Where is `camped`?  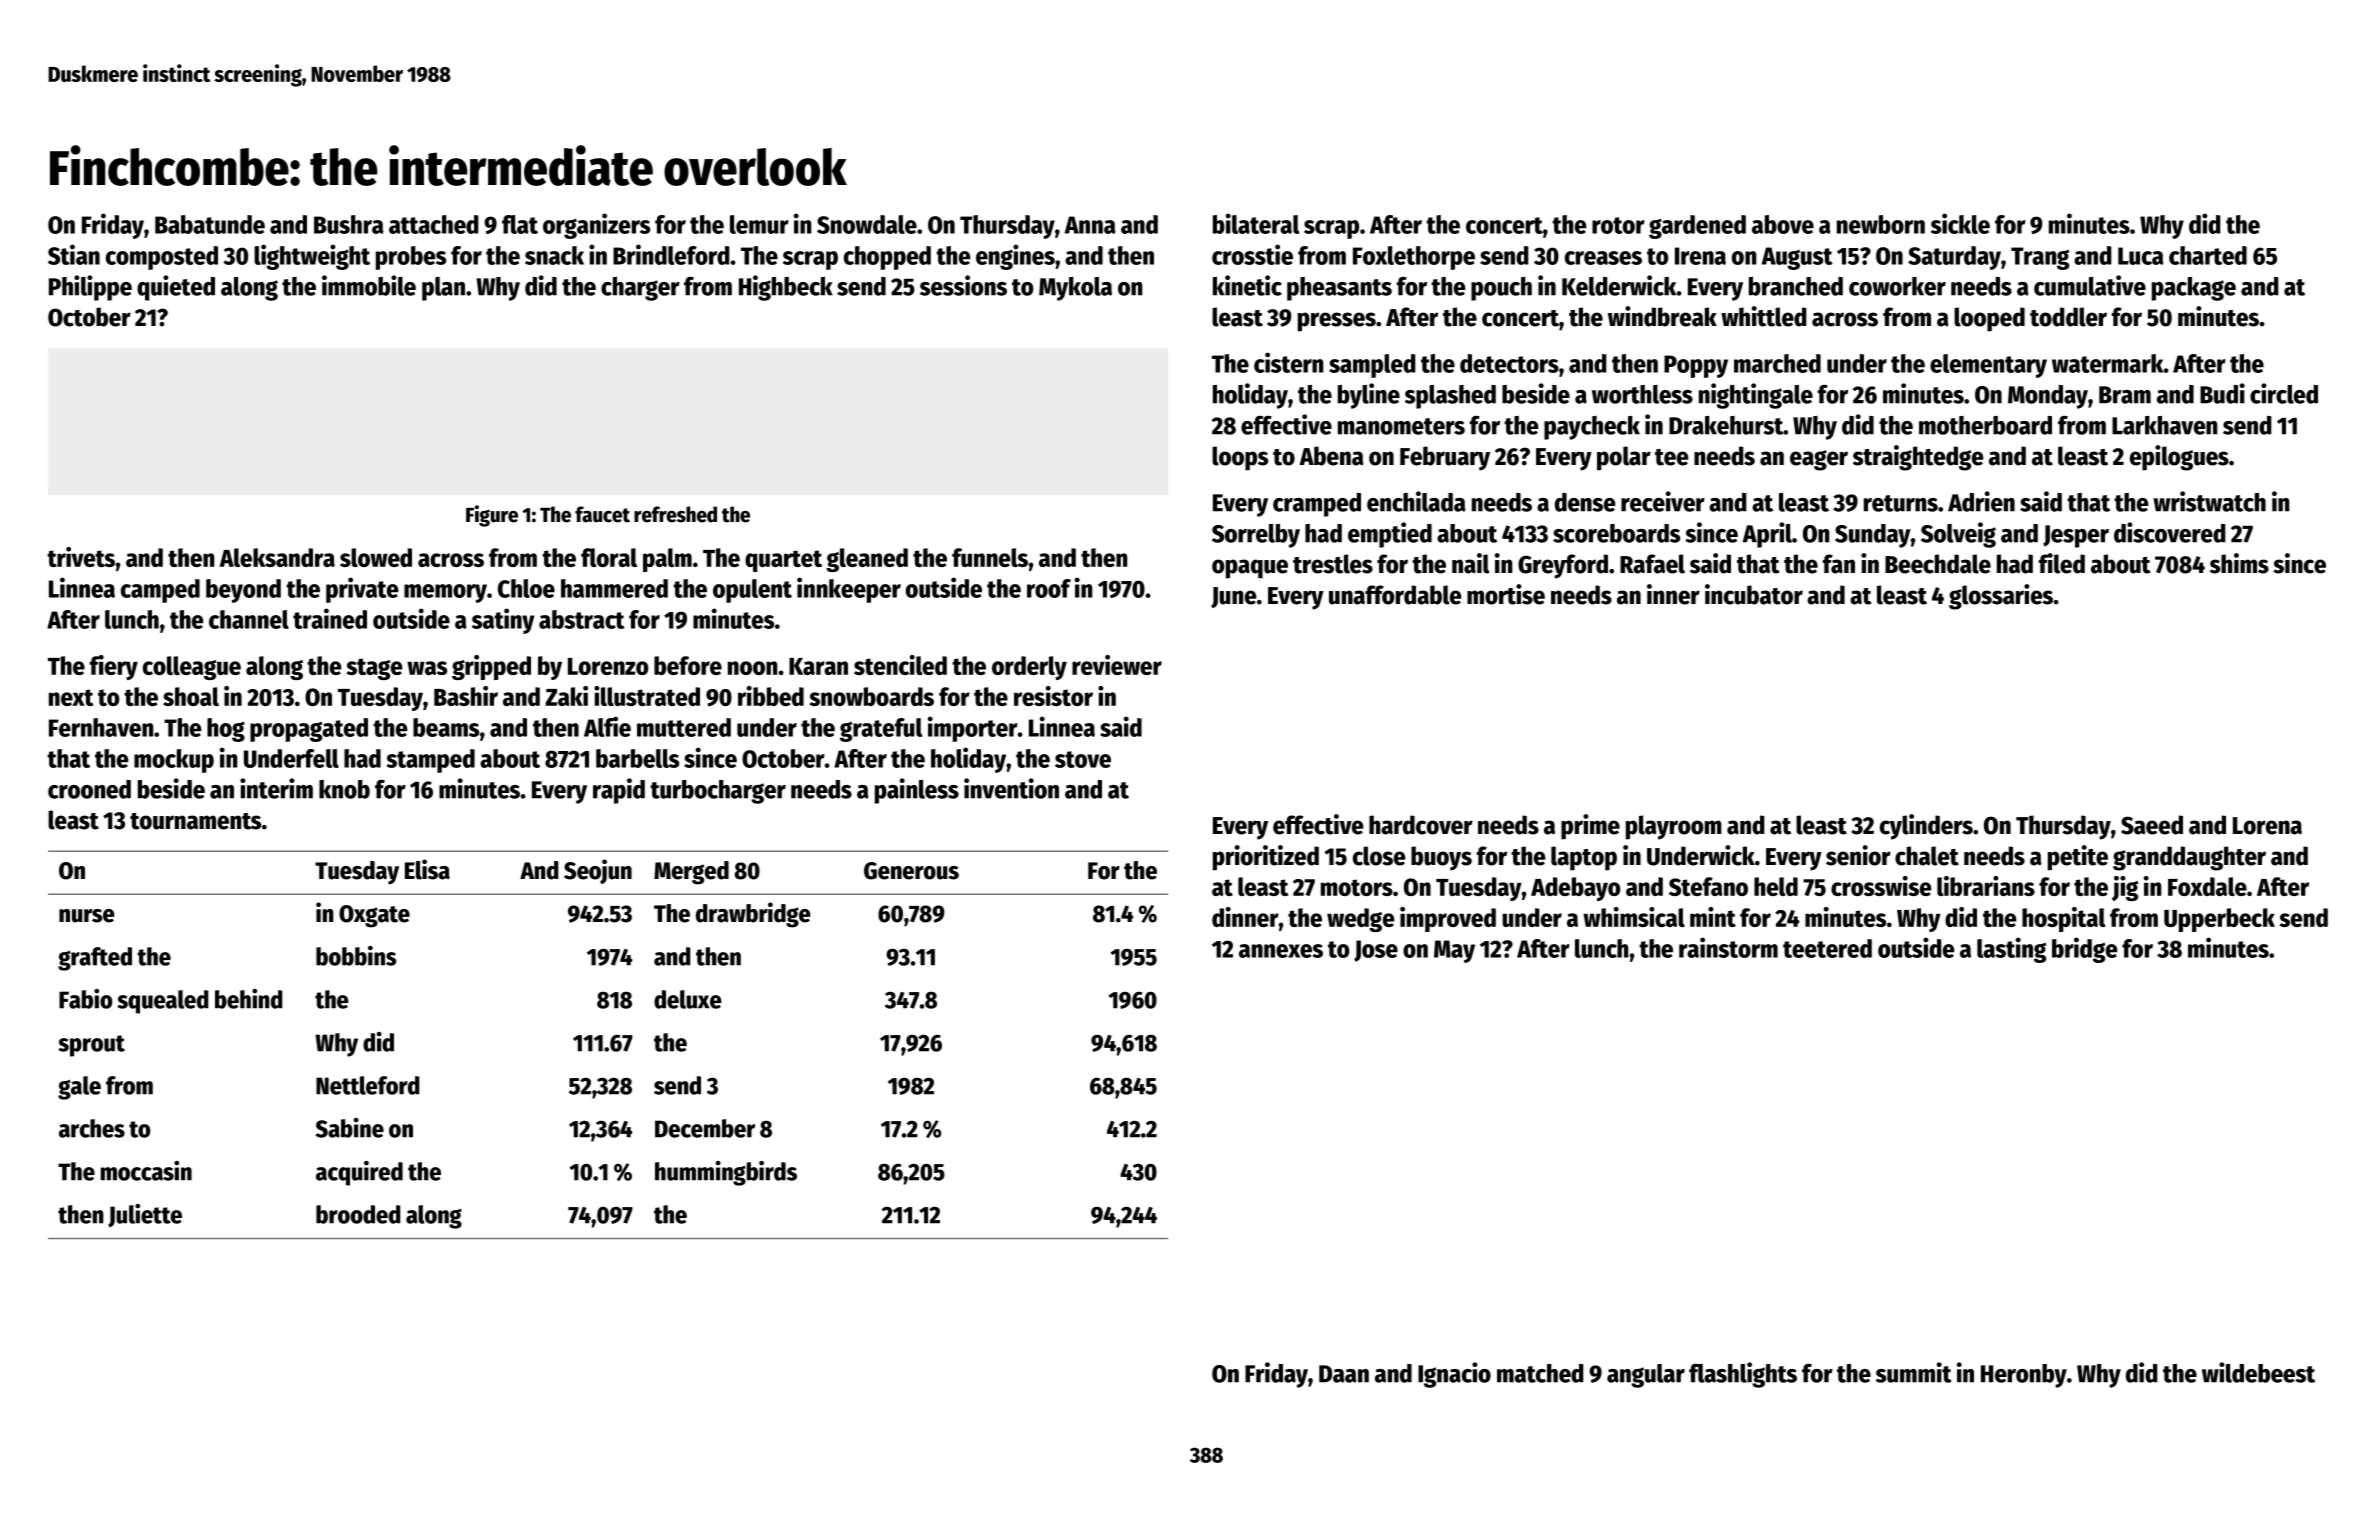 camped is located at coordinates (160, 591).
